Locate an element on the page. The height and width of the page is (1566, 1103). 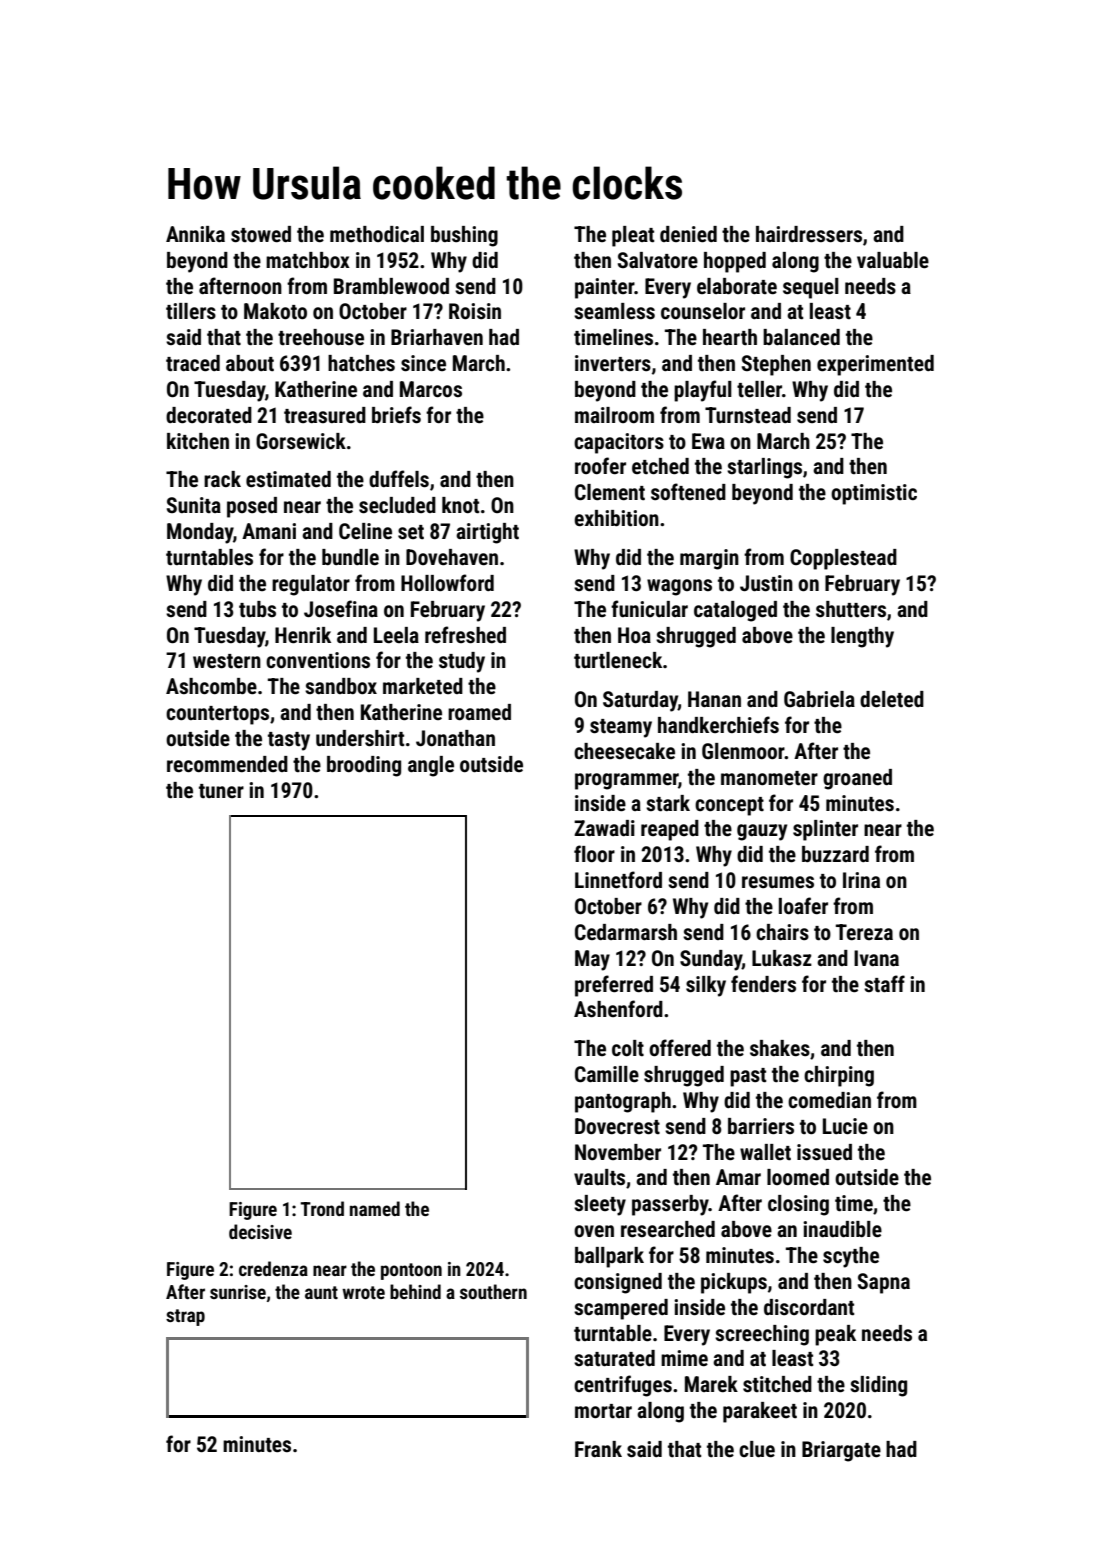
aunt is located at coordinates (321, 1292).
